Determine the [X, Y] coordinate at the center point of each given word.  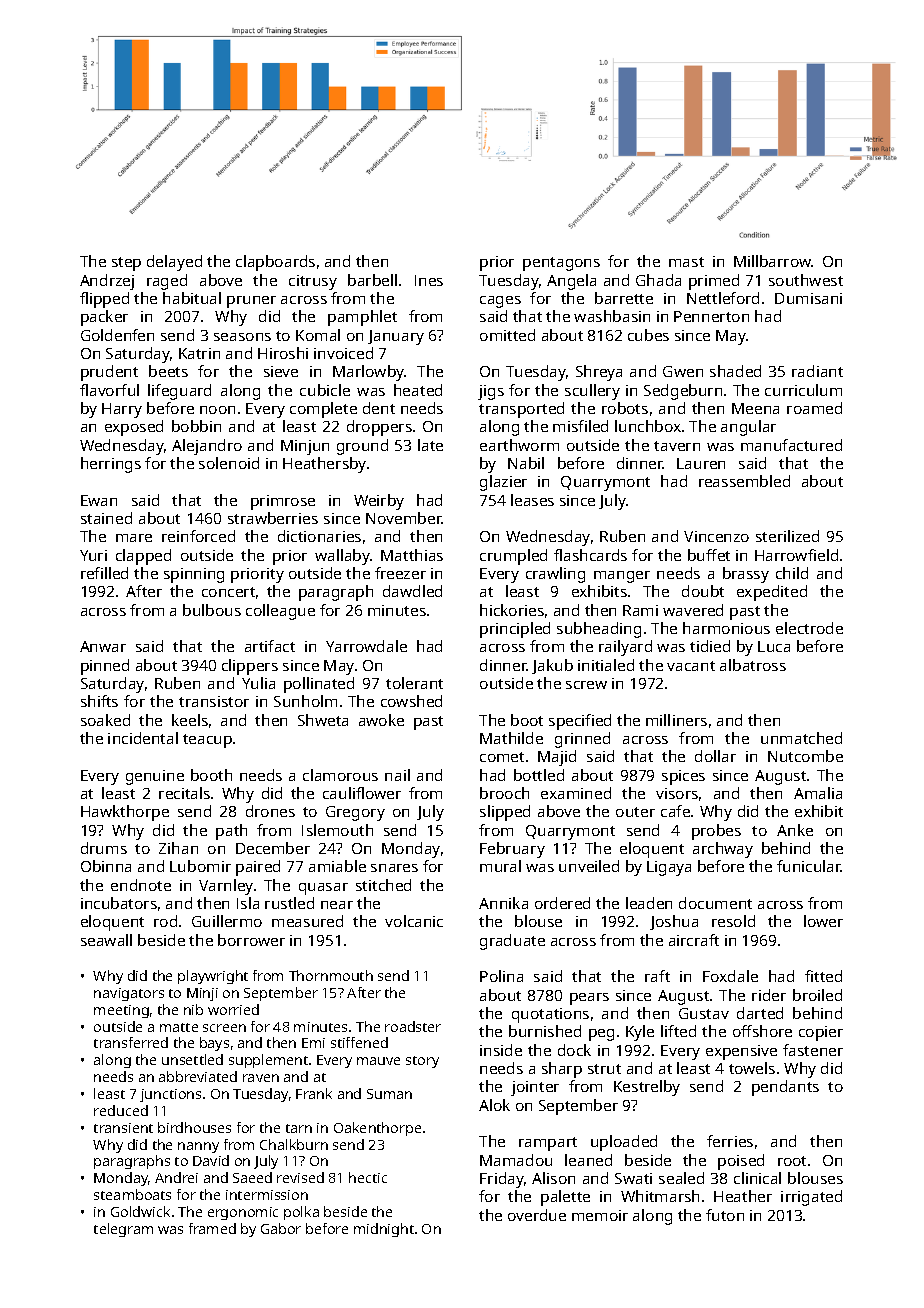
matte [179, 1027]
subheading [599, 630]
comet [502, 757]
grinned [582, 740]
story [422, 1062]
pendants [785, 1088]
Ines [429, 280]
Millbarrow [772, 261]
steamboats [132, 1194]
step [126, 264]
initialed [606, 665]
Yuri [93, 555]
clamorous [340, 775]
